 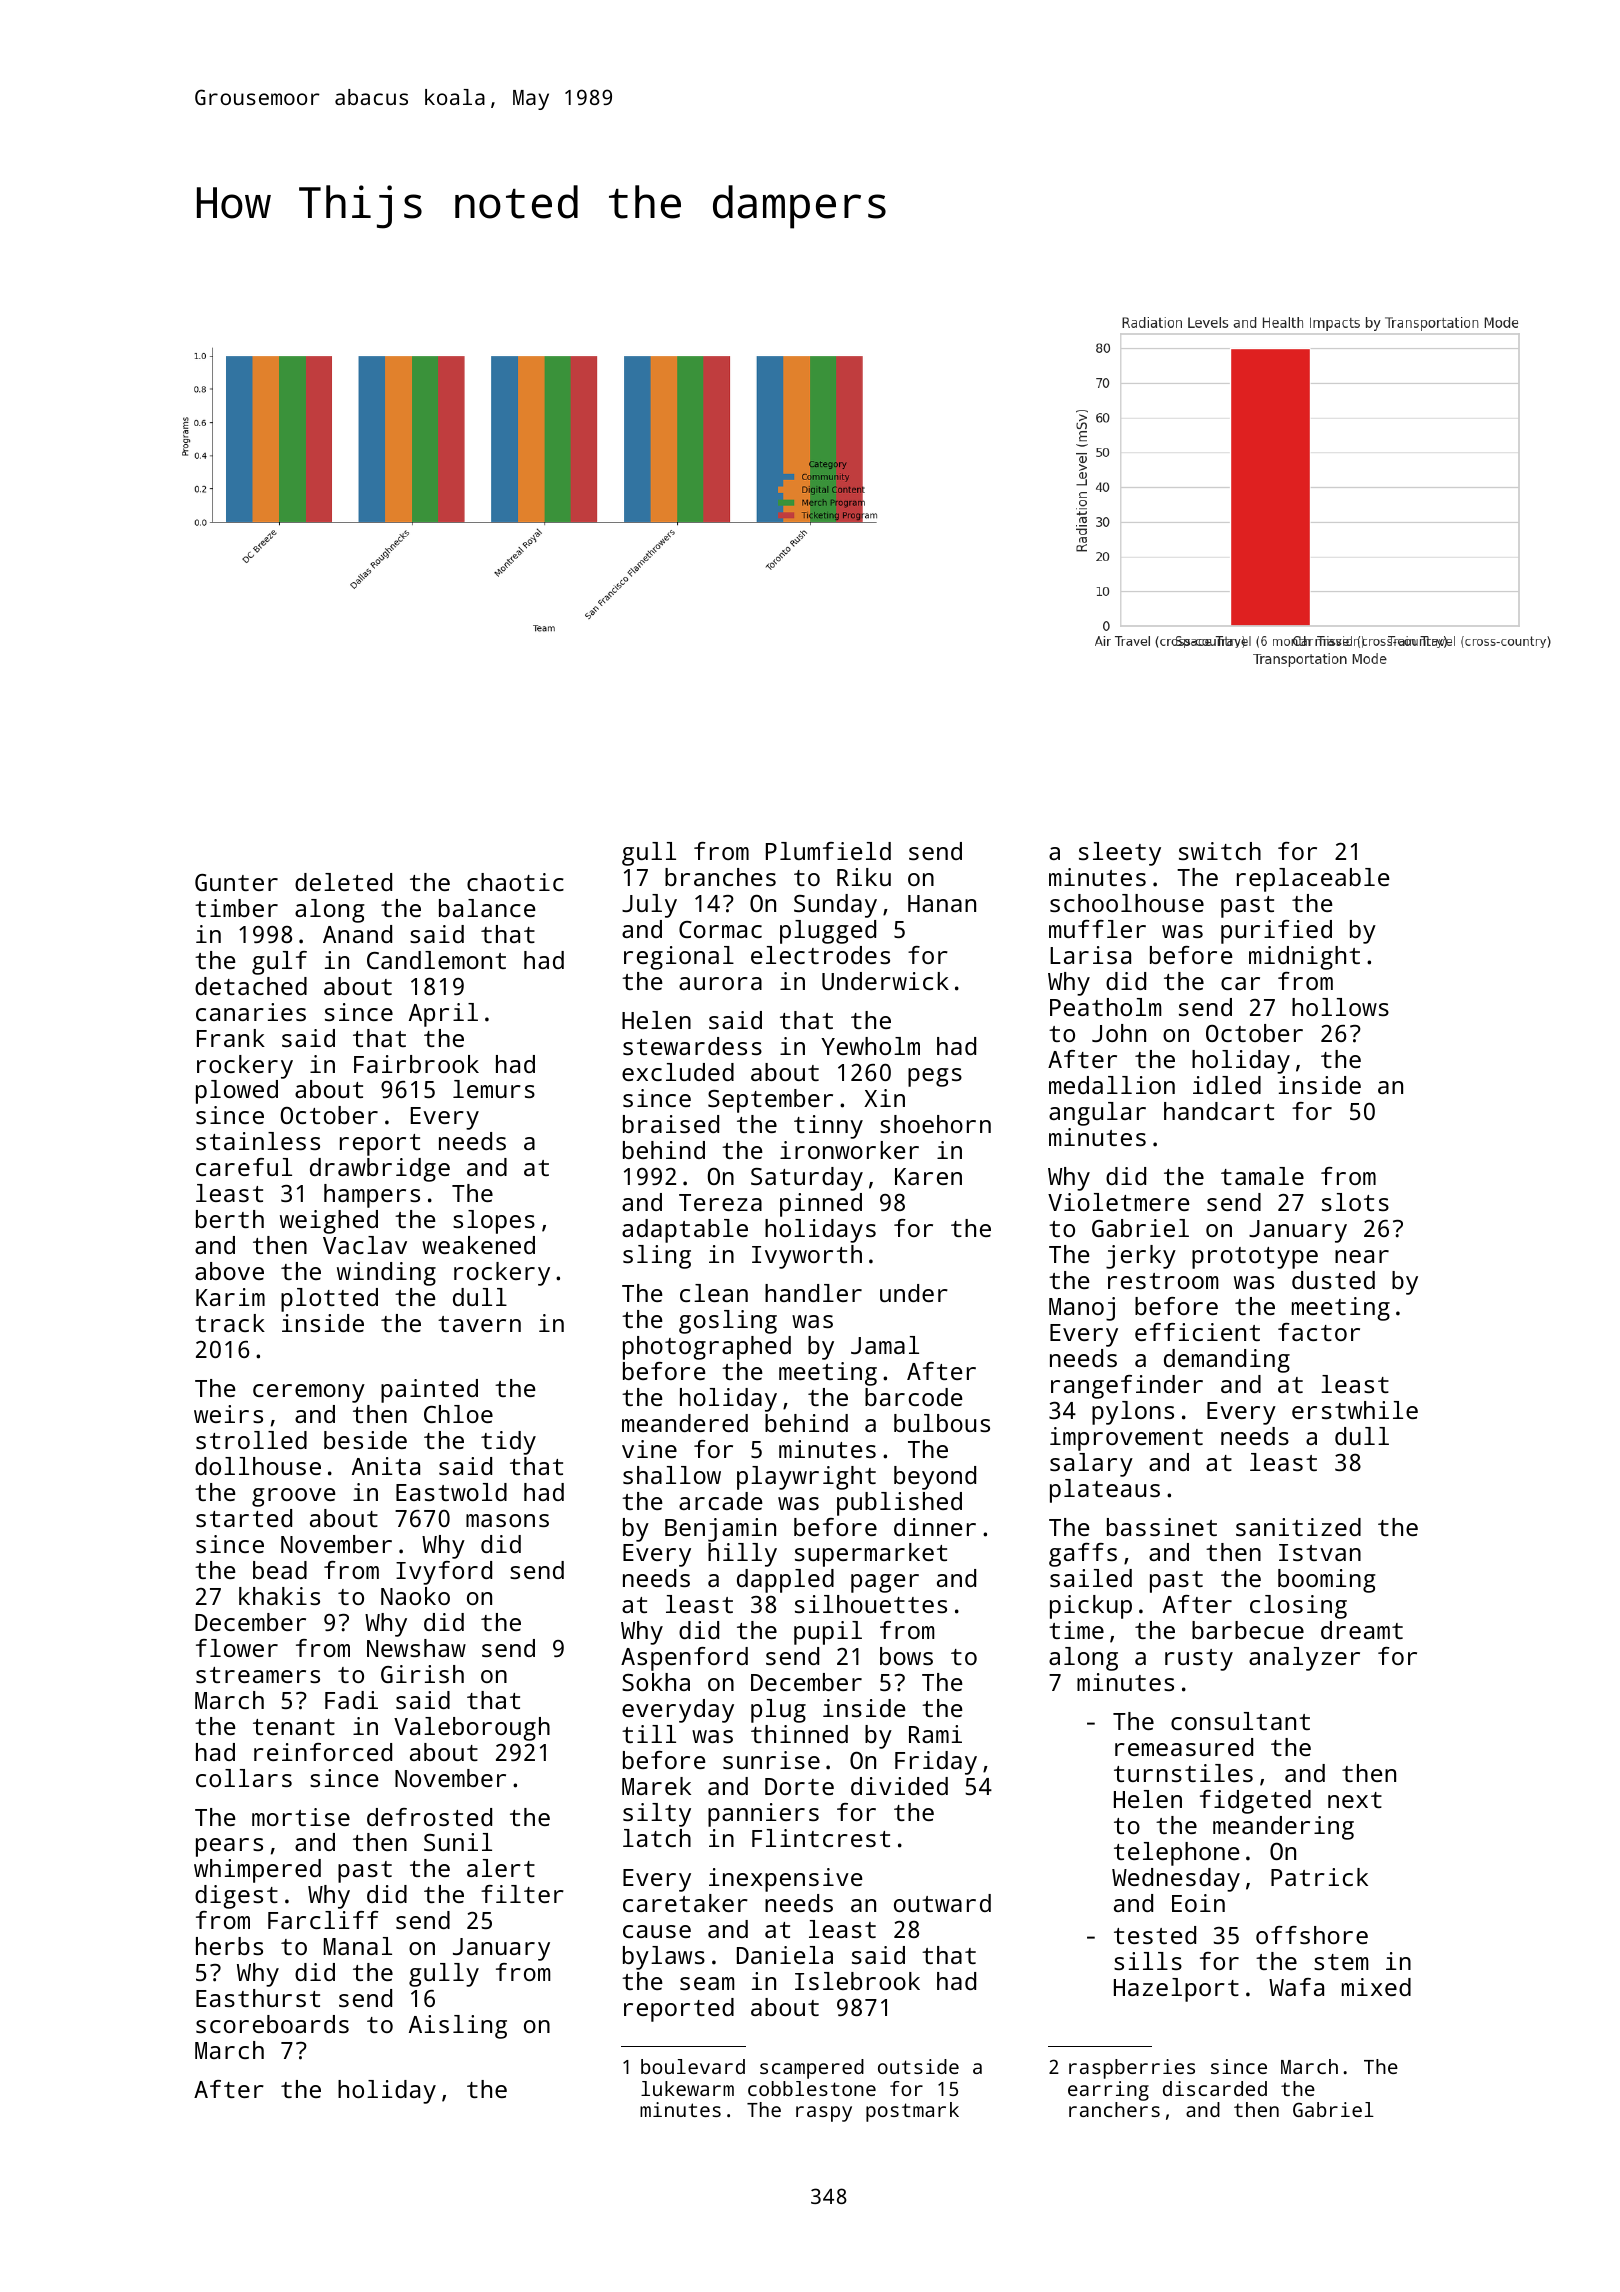 What do you see at coordinates (687, 2088) in the page?
I see `lukewarm` at bounding box center [687, 2088].
